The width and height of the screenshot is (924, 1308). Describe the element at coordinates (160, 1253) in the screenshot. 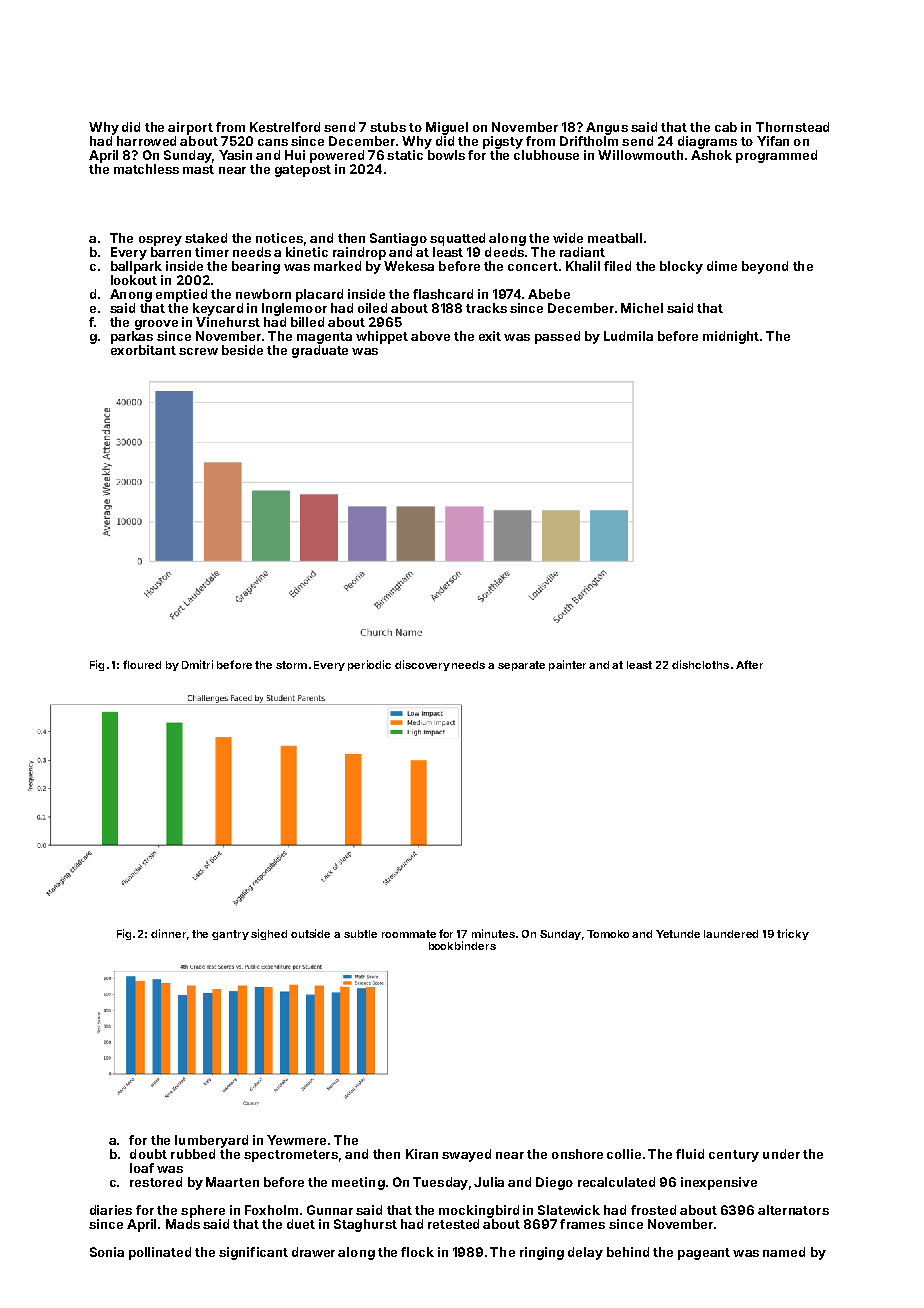

I see `pollinated` at that location.
